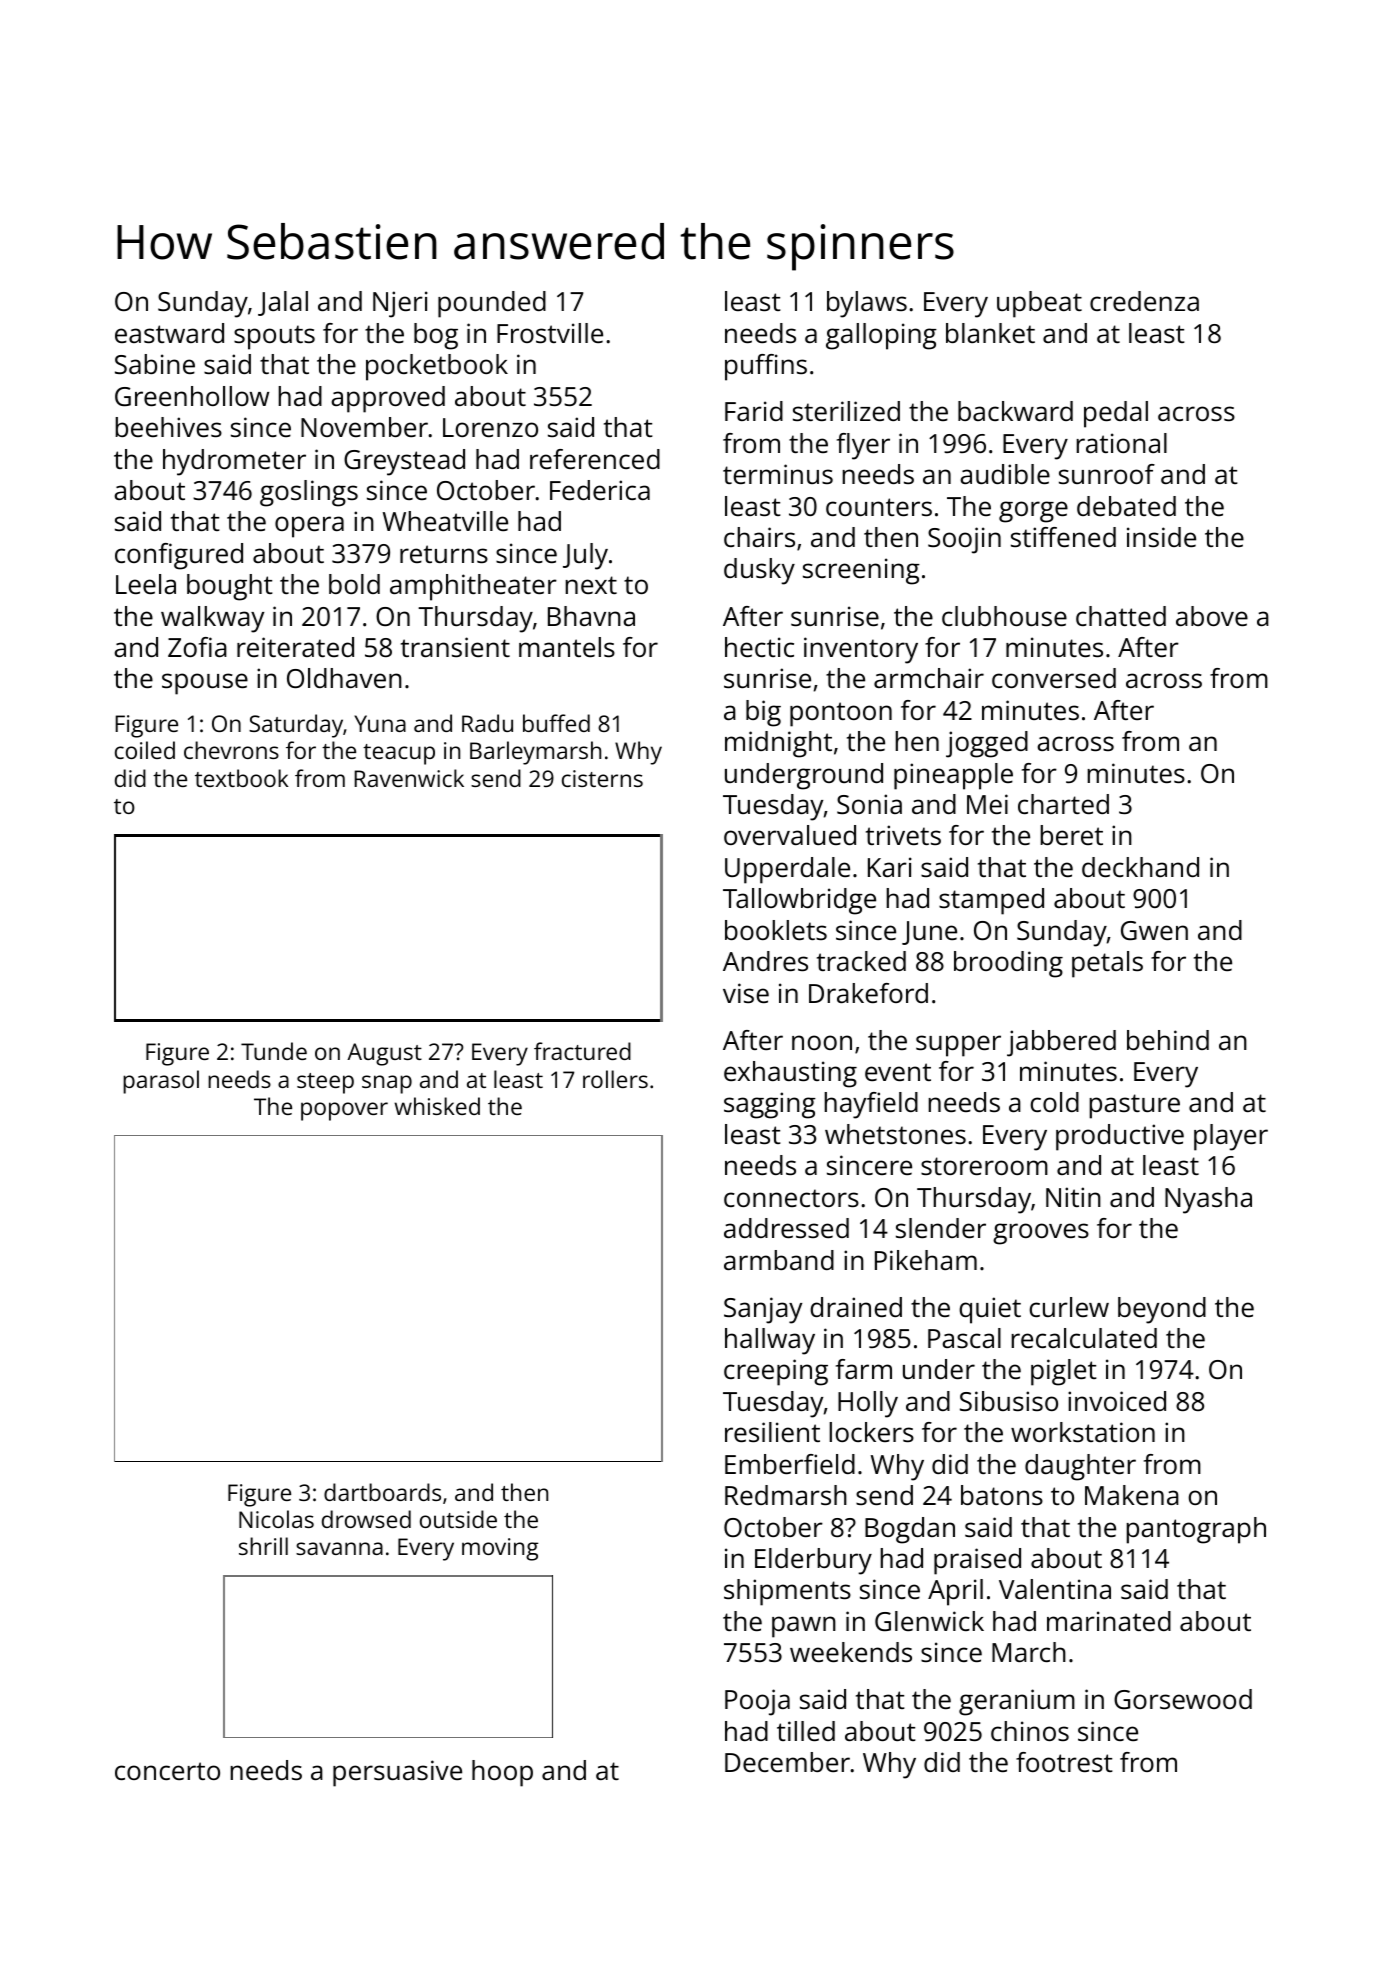  What do you see at coordinates (161, 1082) in the page?
I see `parasol` at bounding box center [161, 1082].
